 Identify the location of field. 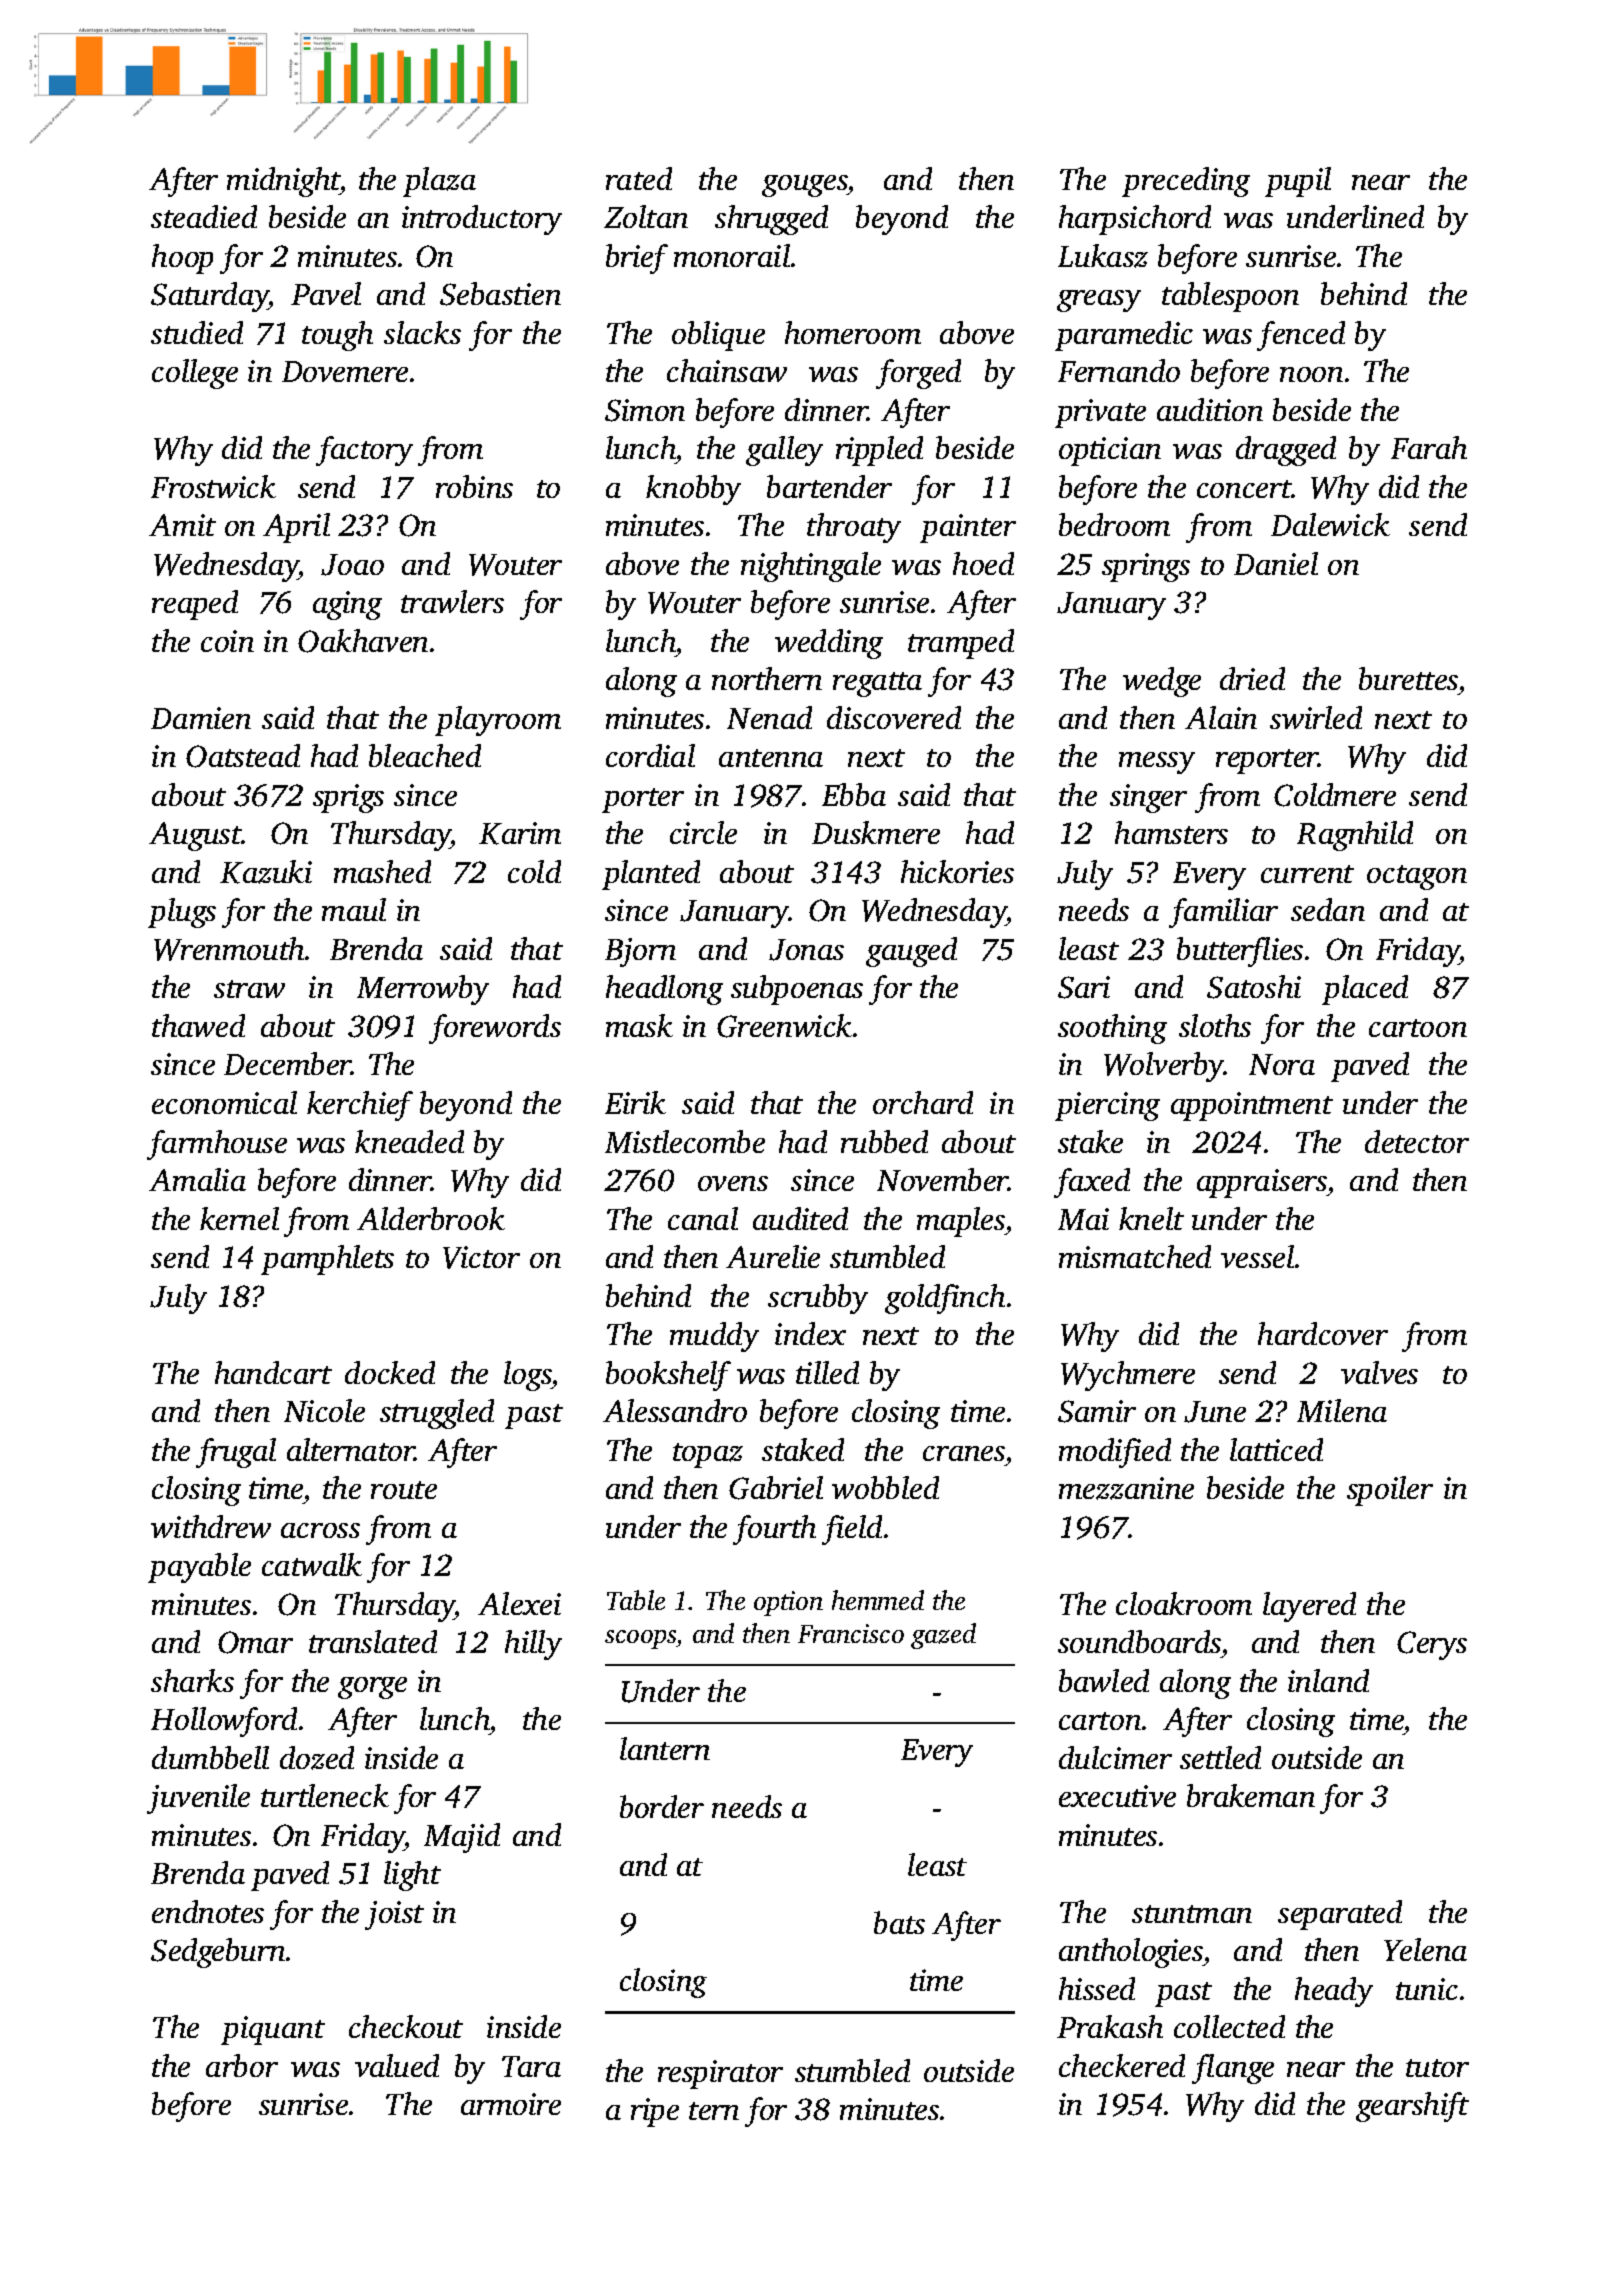
(852, 1530).
